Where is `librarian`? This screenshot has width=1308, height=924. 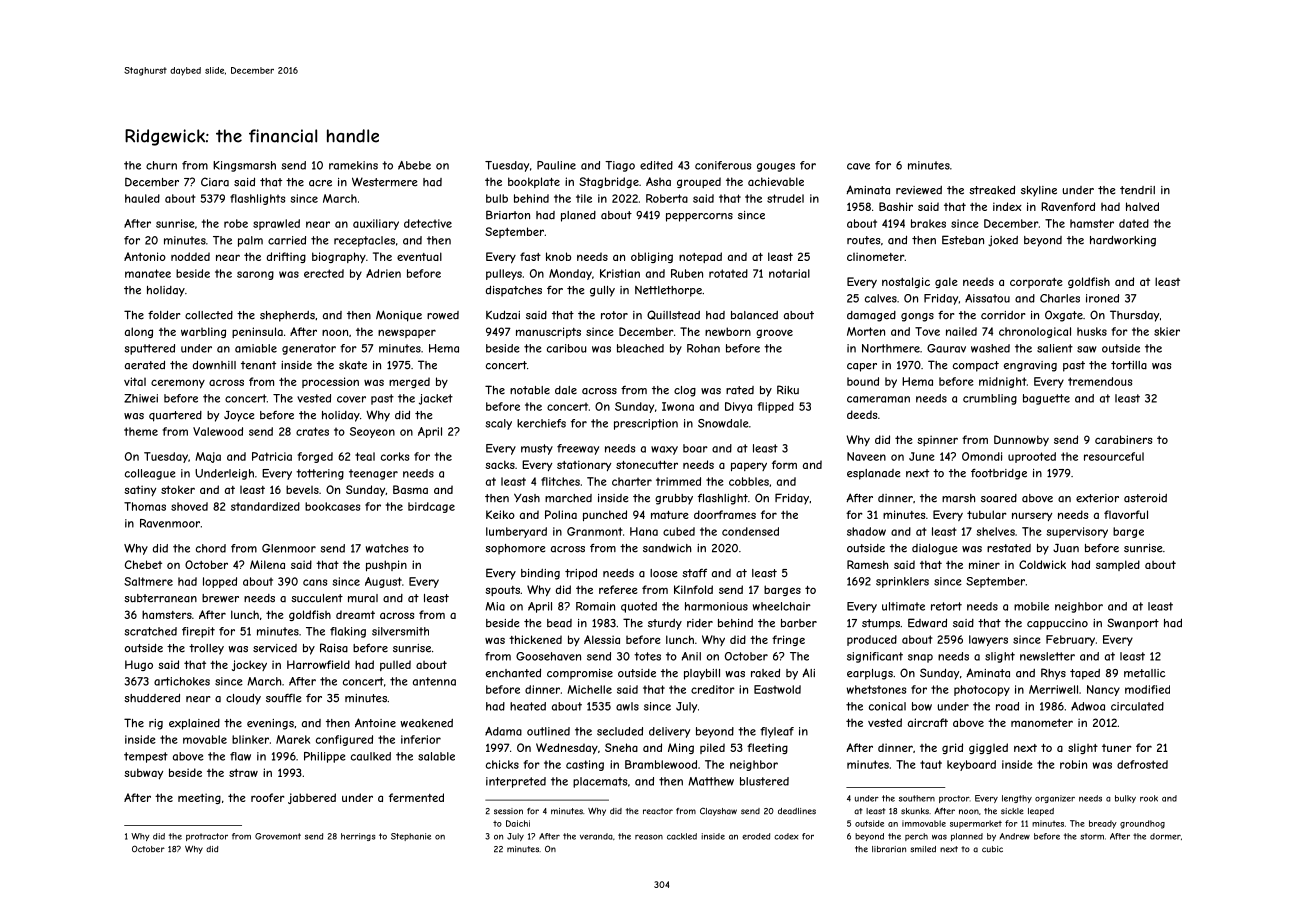 librarian is located at coordinates (889, 849).
